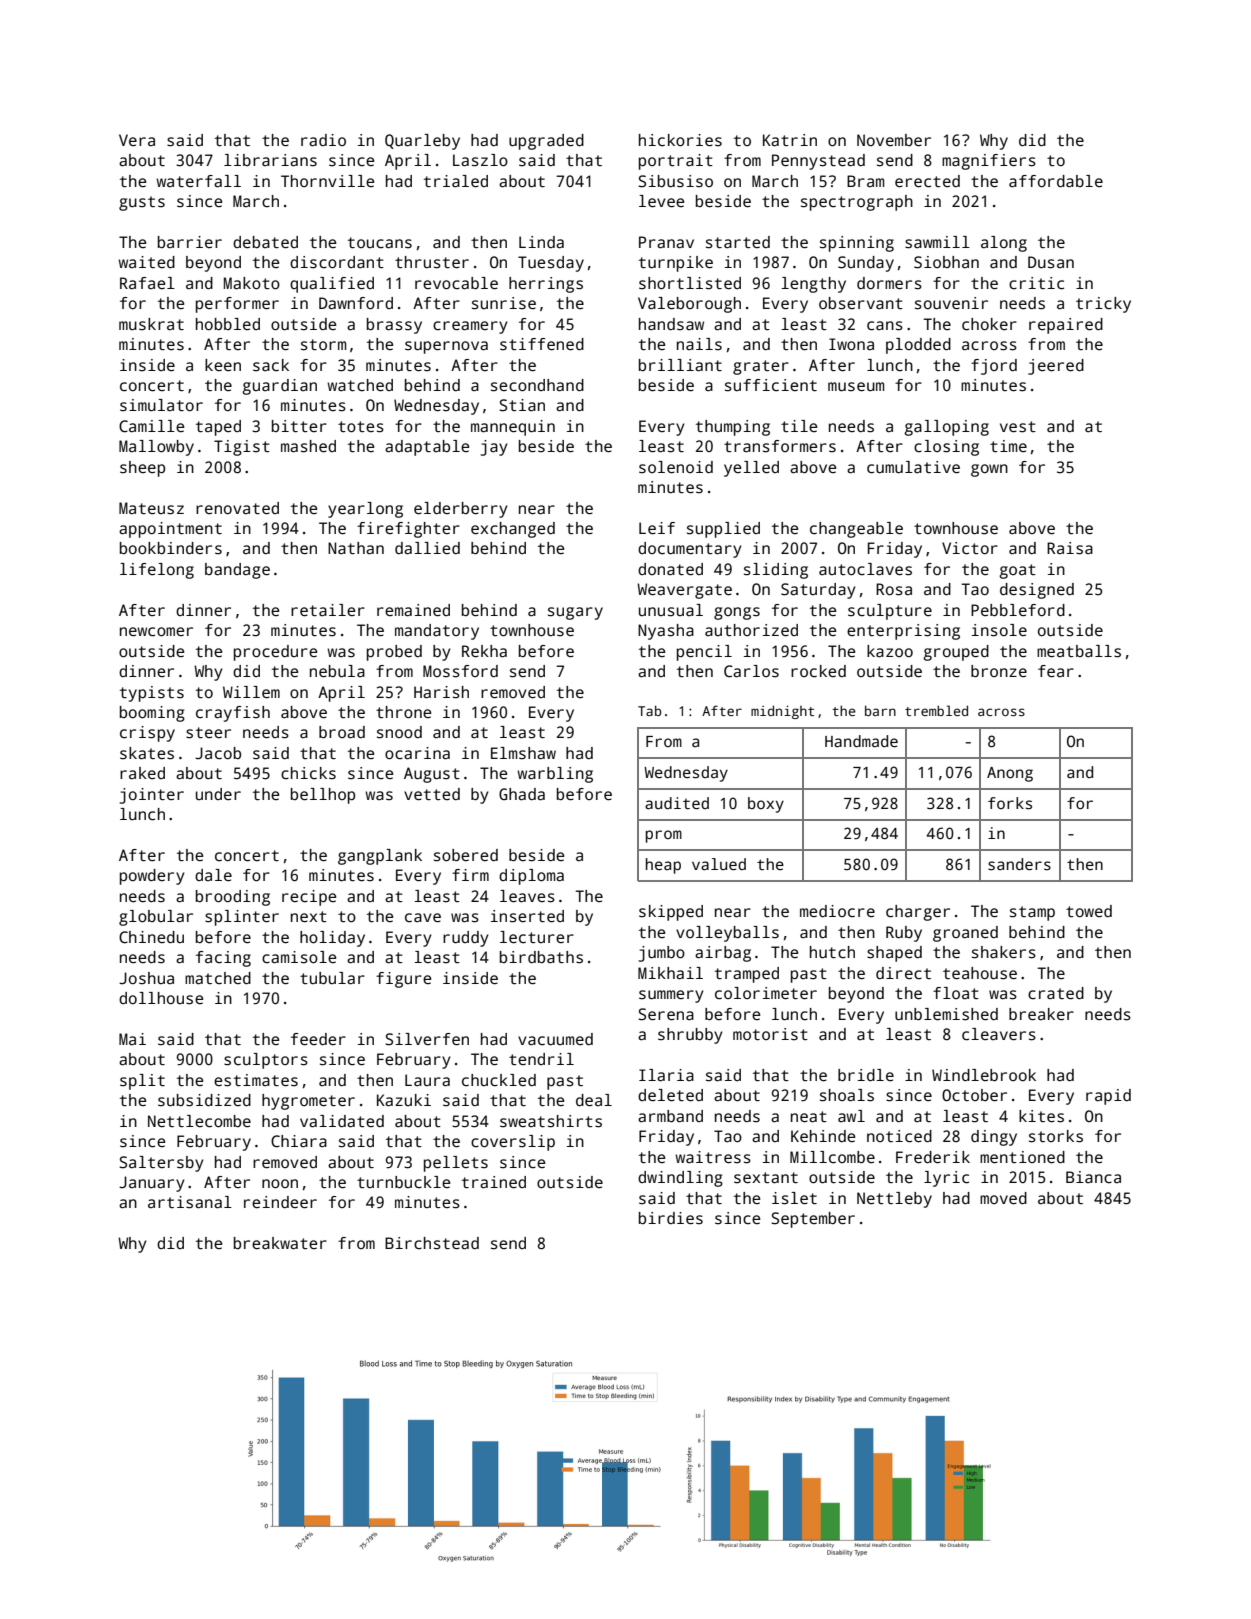  I want to click on Dawnford, so click(356, 303).
